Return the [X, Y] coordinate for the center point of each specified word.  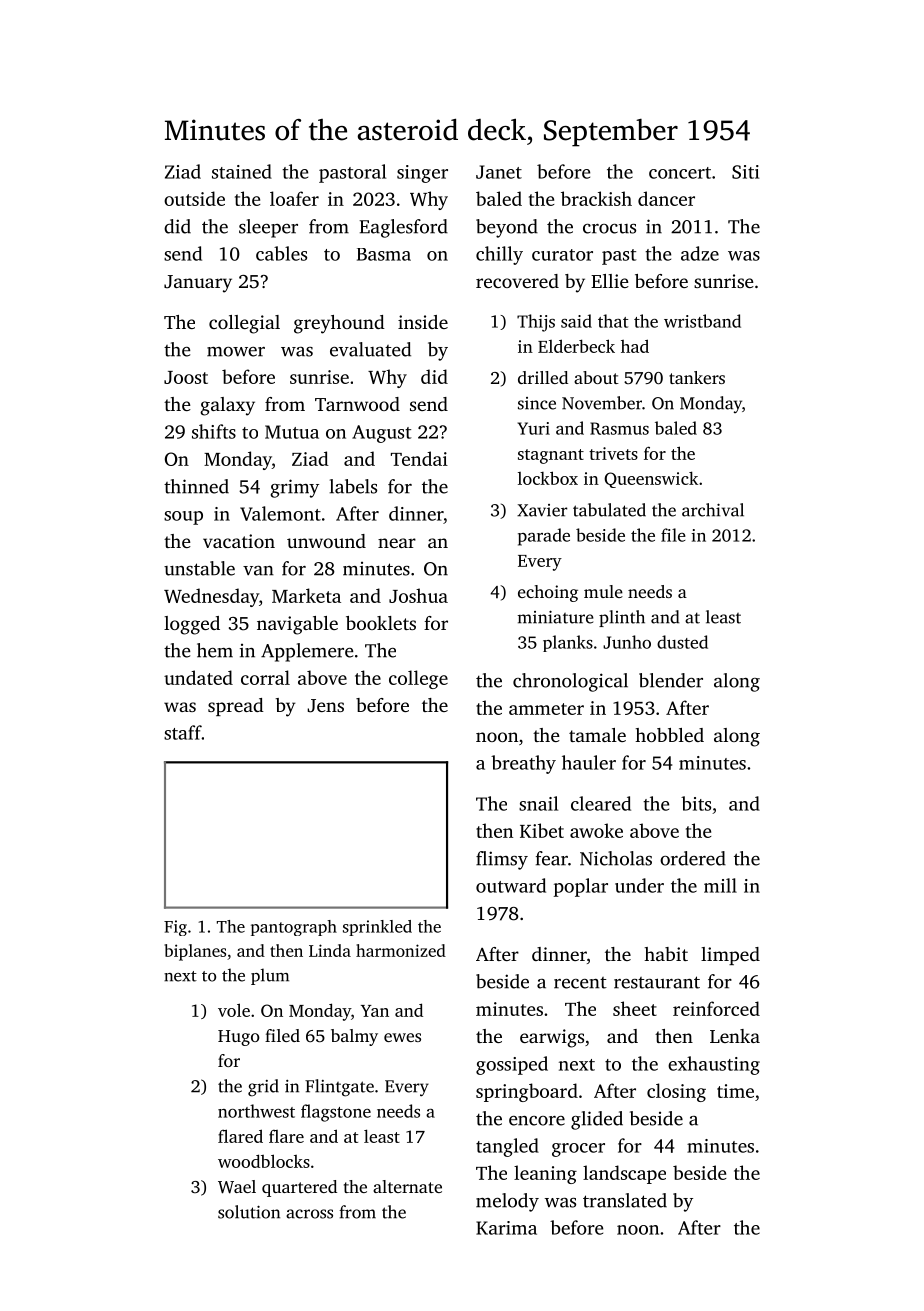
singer [422, 174]
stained [242, 171]
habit [666, 954]
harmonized [401, 950]
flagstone [336, 1113]
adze [700, 253]
